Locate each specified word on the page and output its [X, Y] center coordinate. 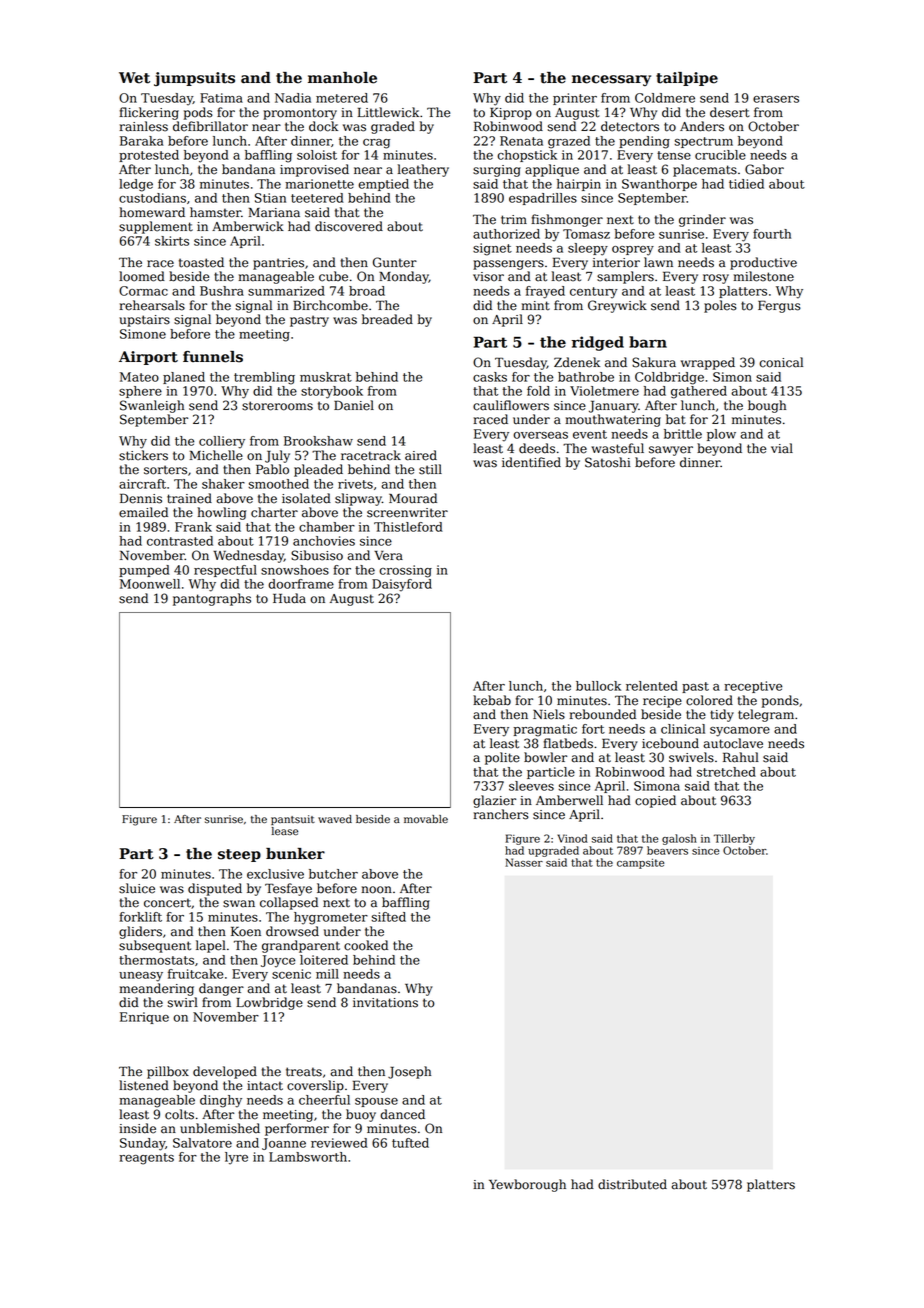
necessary [611, 80]
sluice [137, 888]
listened [144, 1085]
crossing [405, 571]
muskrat [326, 377]
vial [782, 448]
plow [721, 435]
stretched [726, 772]
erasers [776, 99]
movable [426, 819]
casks [490, 377]
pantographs [212, 599]
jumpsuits [194, 79]
